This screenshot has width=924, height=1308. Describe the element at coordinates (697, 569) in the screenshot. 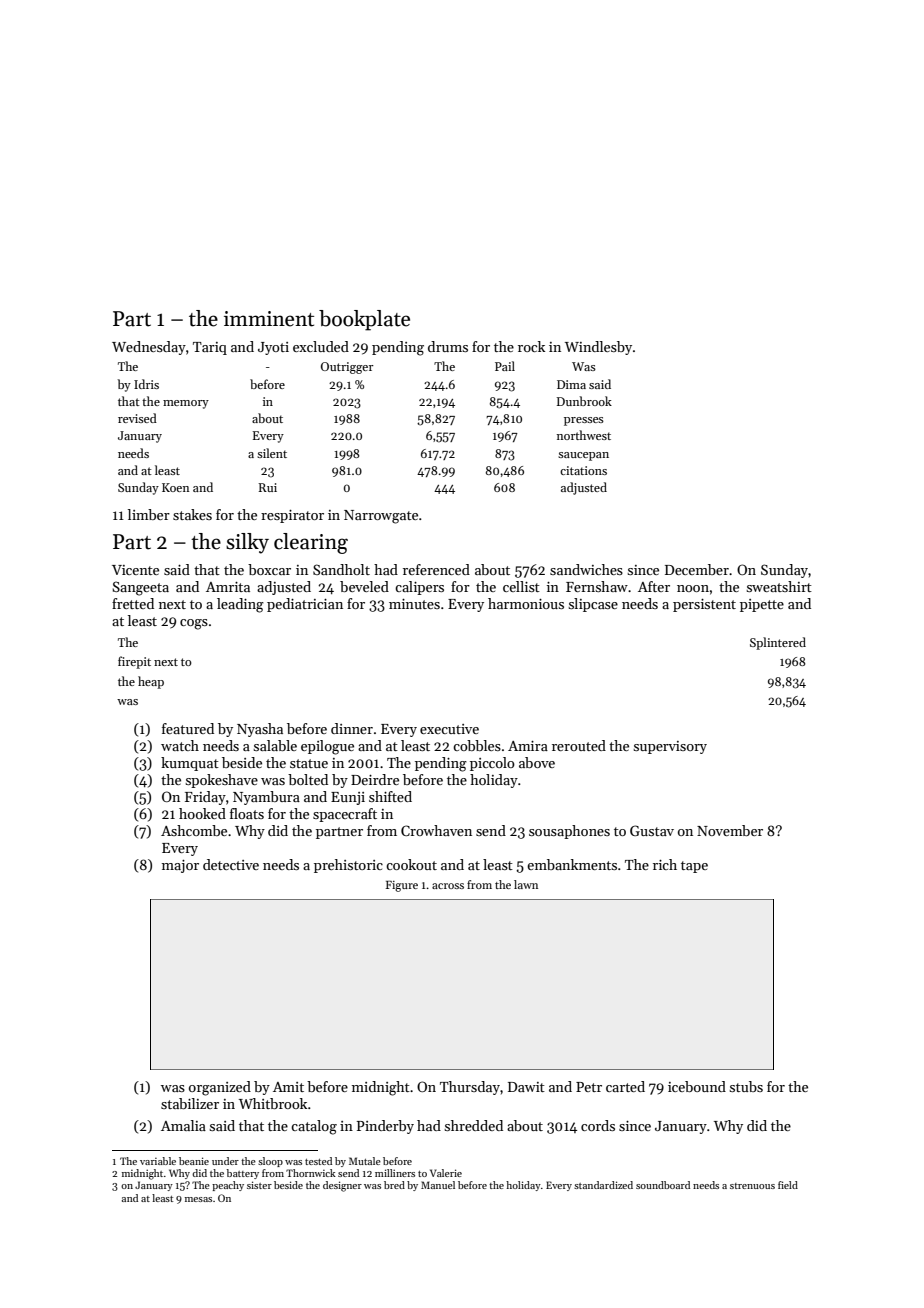

I see `December` at that location.
